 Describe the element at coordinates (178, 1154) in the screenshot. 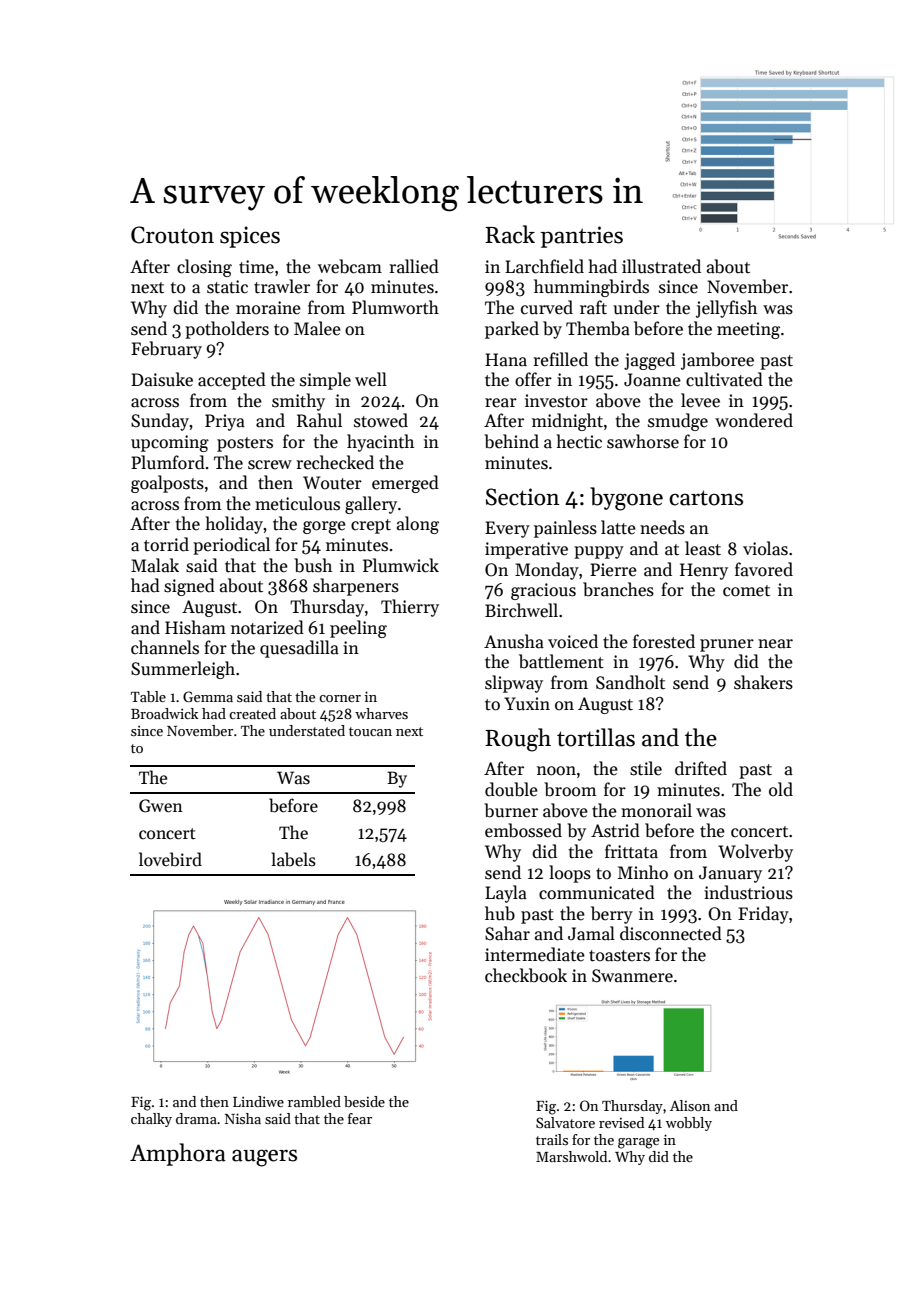

I see `Amphora` at that location.
